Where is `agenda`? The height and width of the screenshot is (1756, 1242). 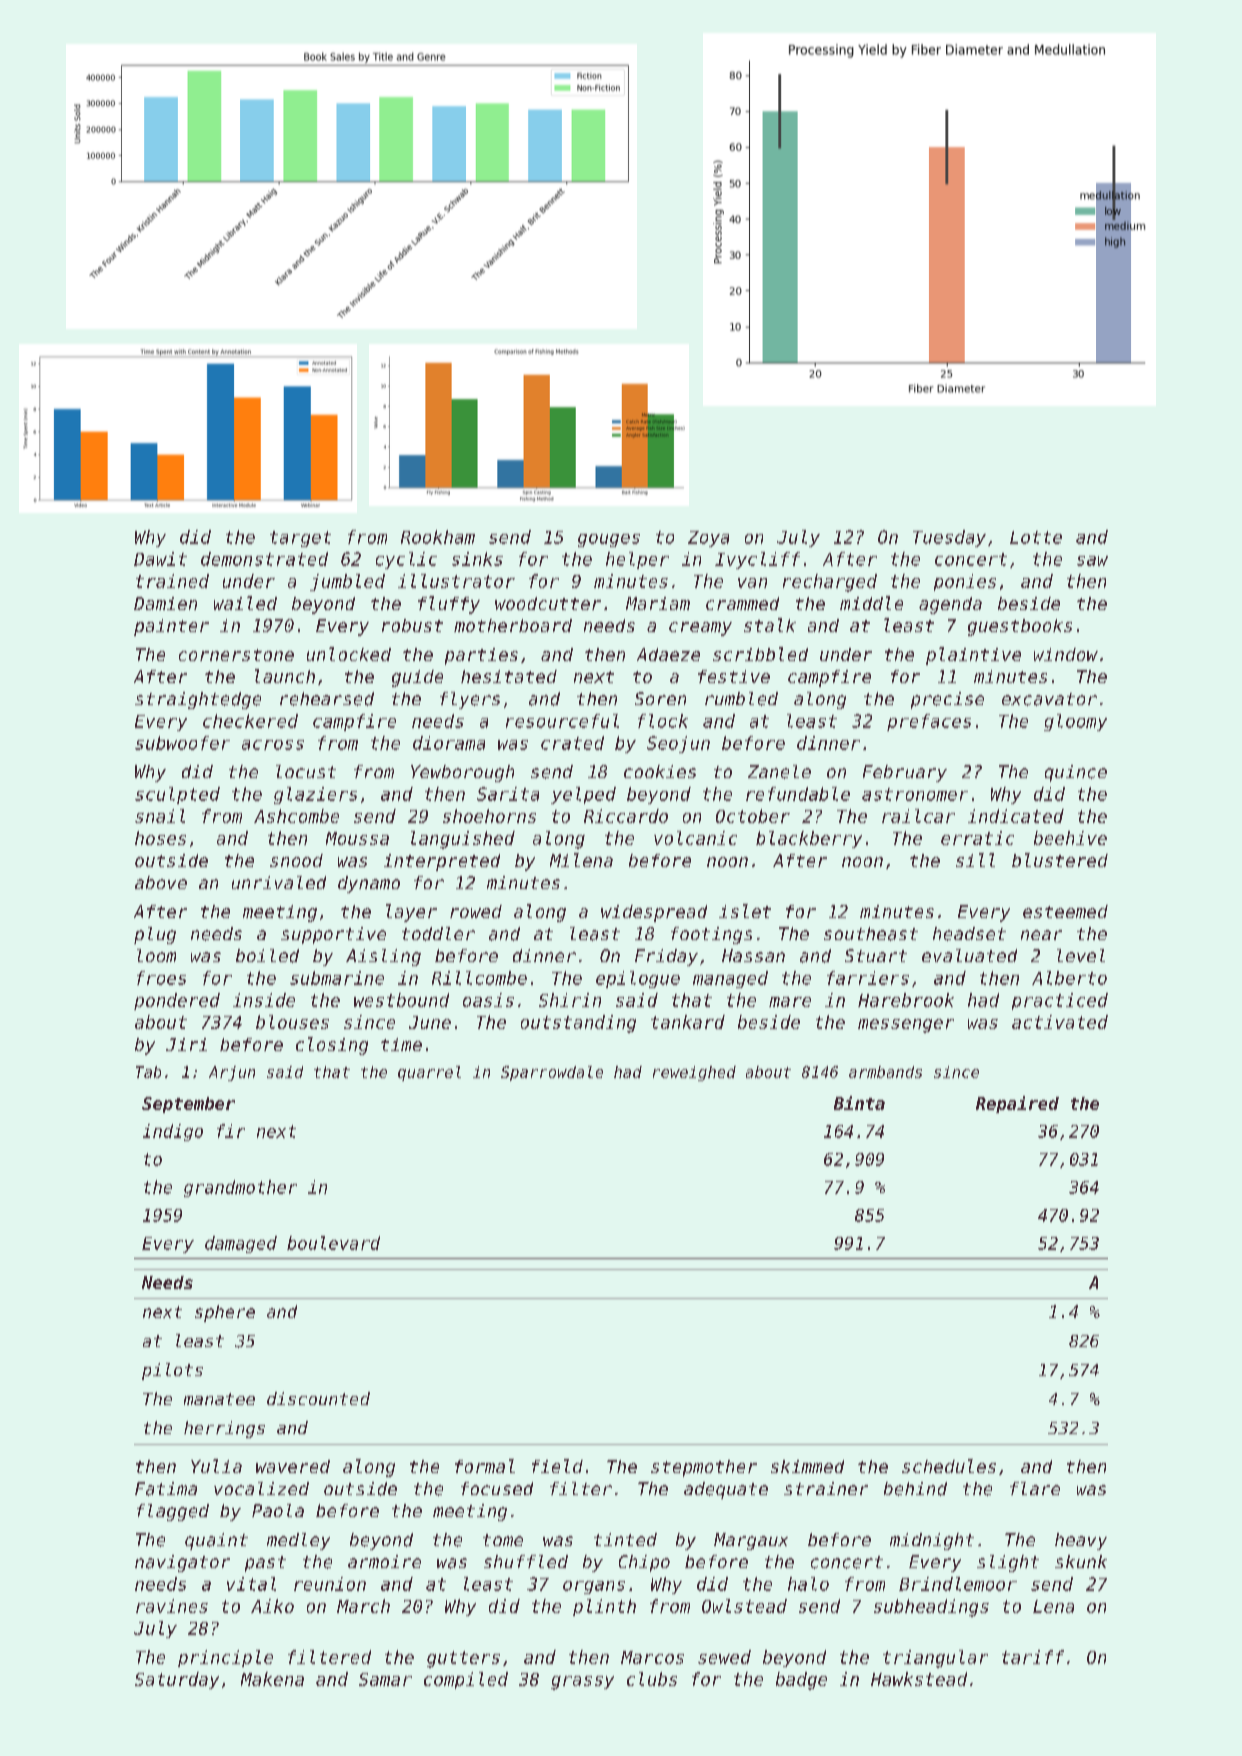
agenda is located at coordinates (950, 605).
